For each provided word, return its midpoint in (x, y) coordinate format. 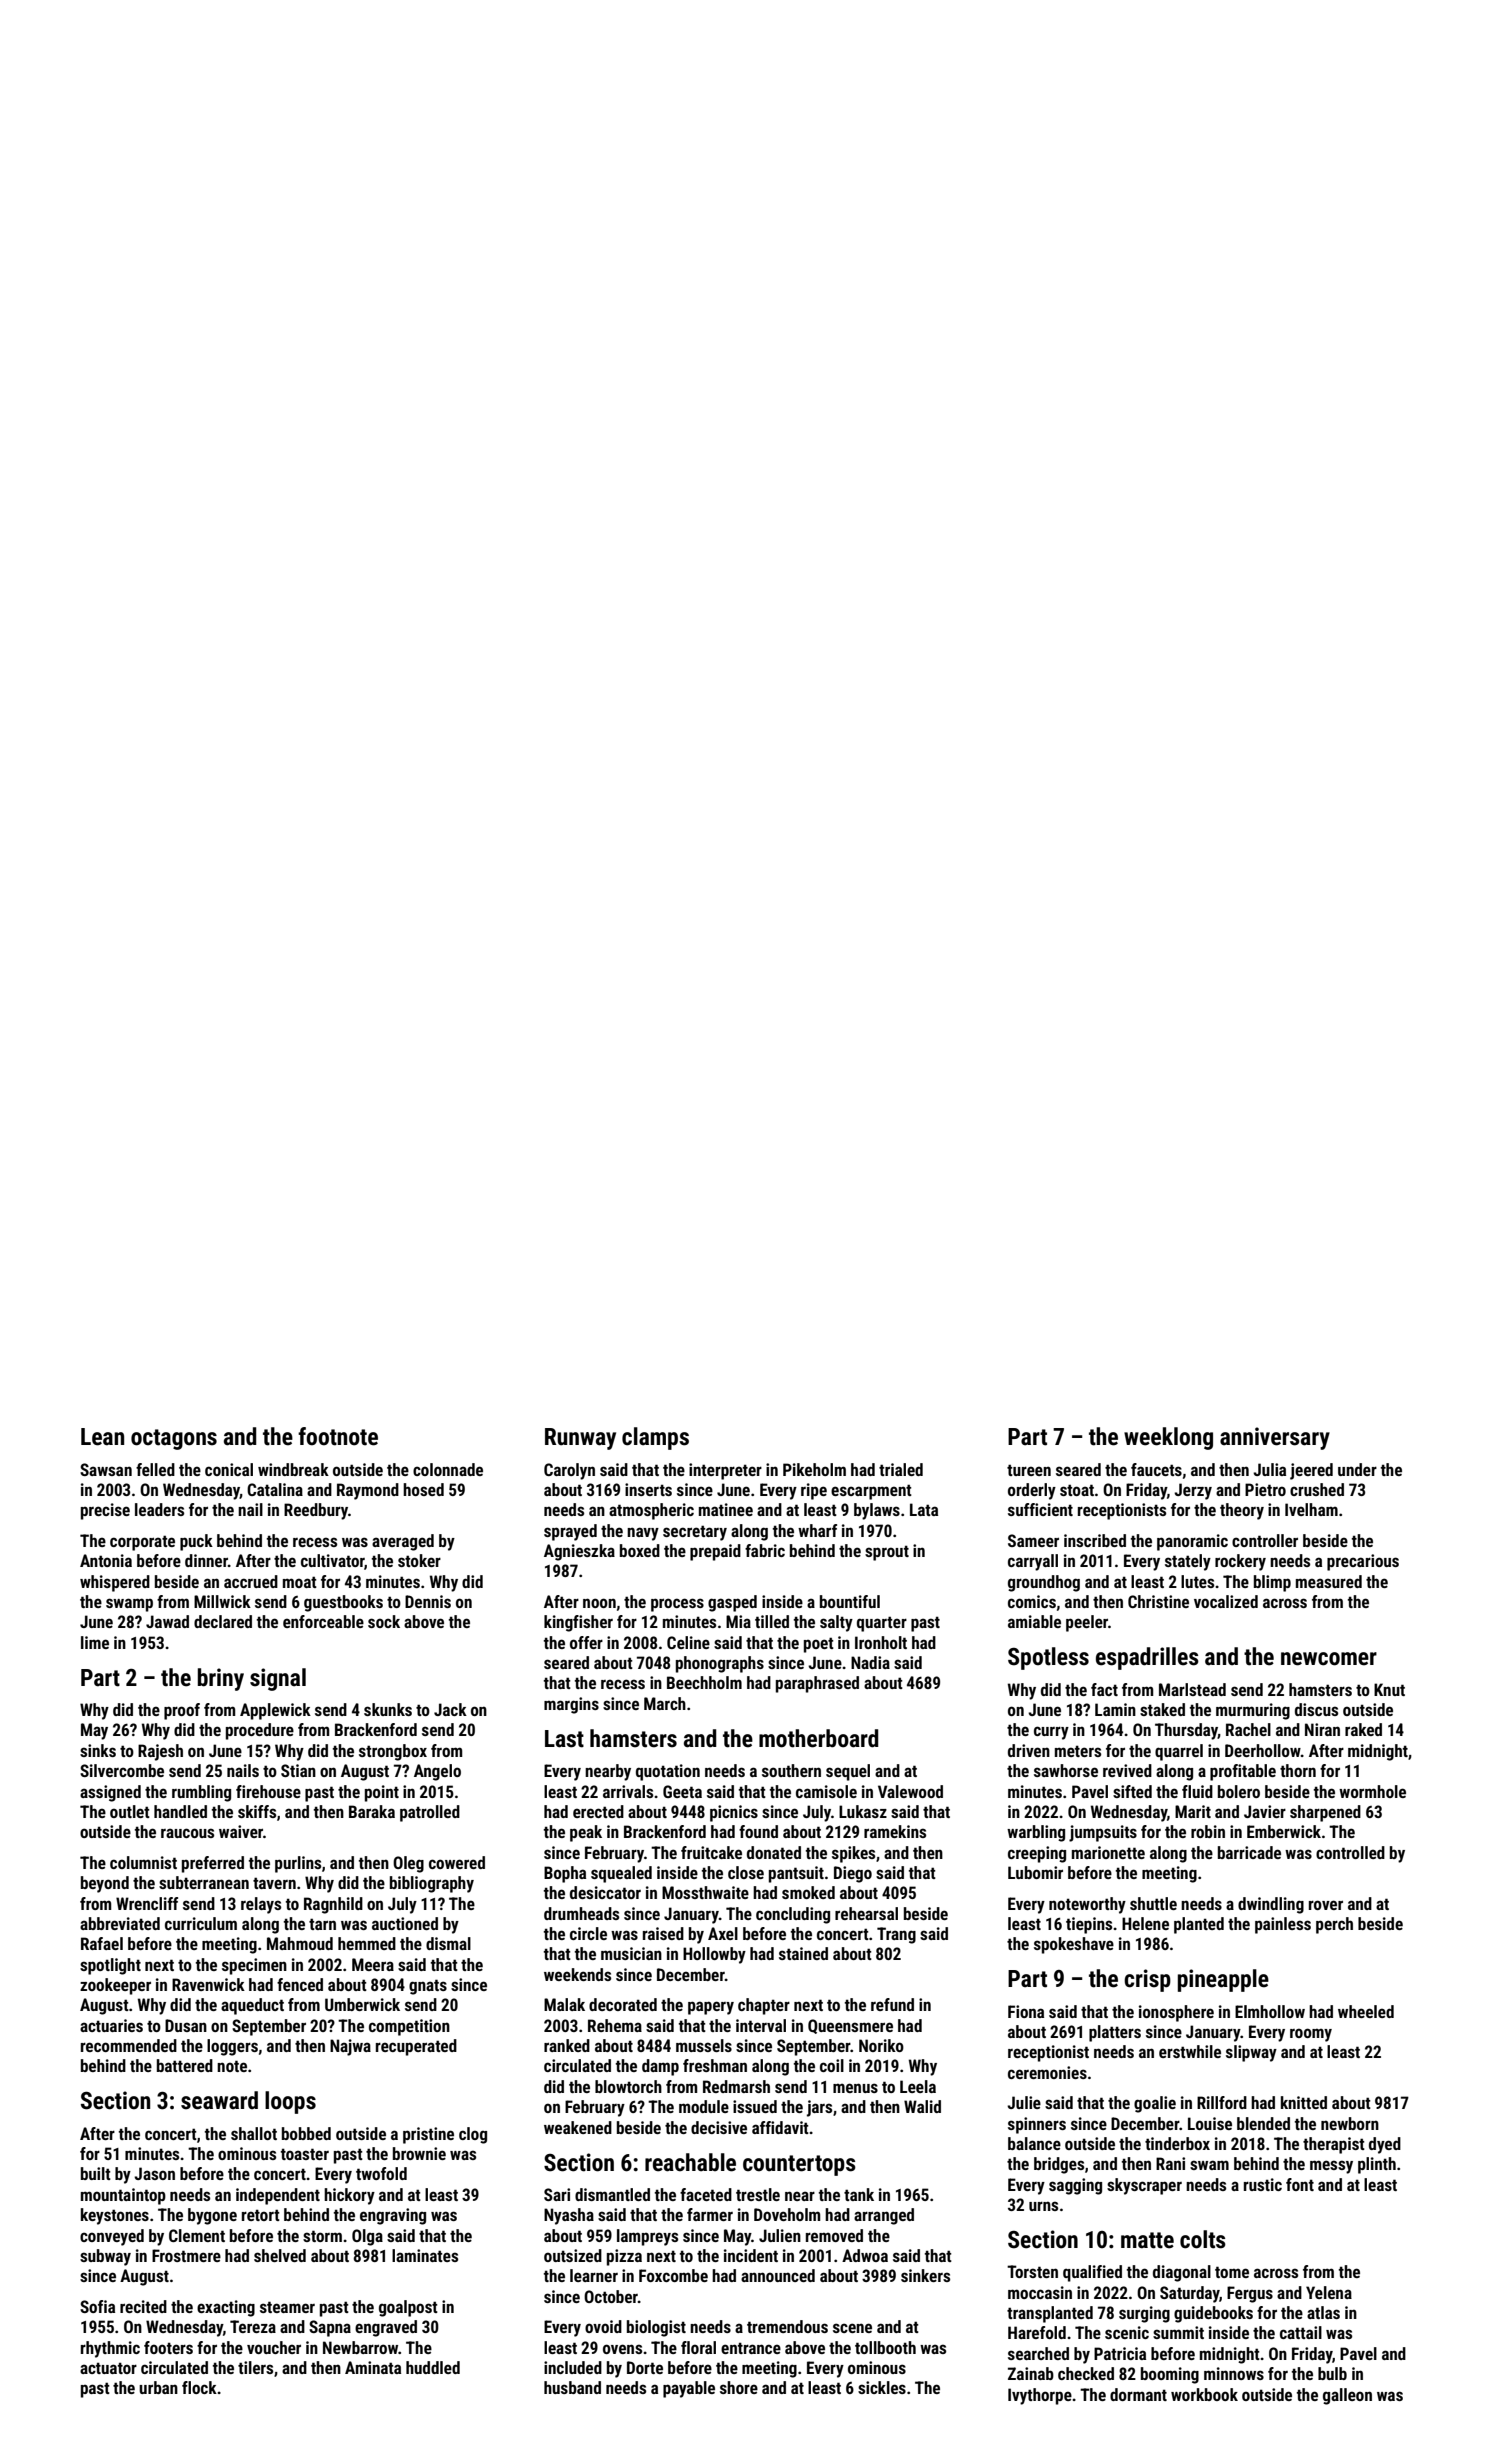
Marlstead (1192, 1689)
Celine (688, 1642)
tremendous (787, 2326)
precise (105, 1511)
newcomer (1329, 1659)
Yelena (1329, 2292)
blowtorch (628, 2086)
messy (1331, 2167)
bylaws (877, 1511)
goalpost (408, 2308)
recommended (129, 2045)
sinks (98, 1750)
